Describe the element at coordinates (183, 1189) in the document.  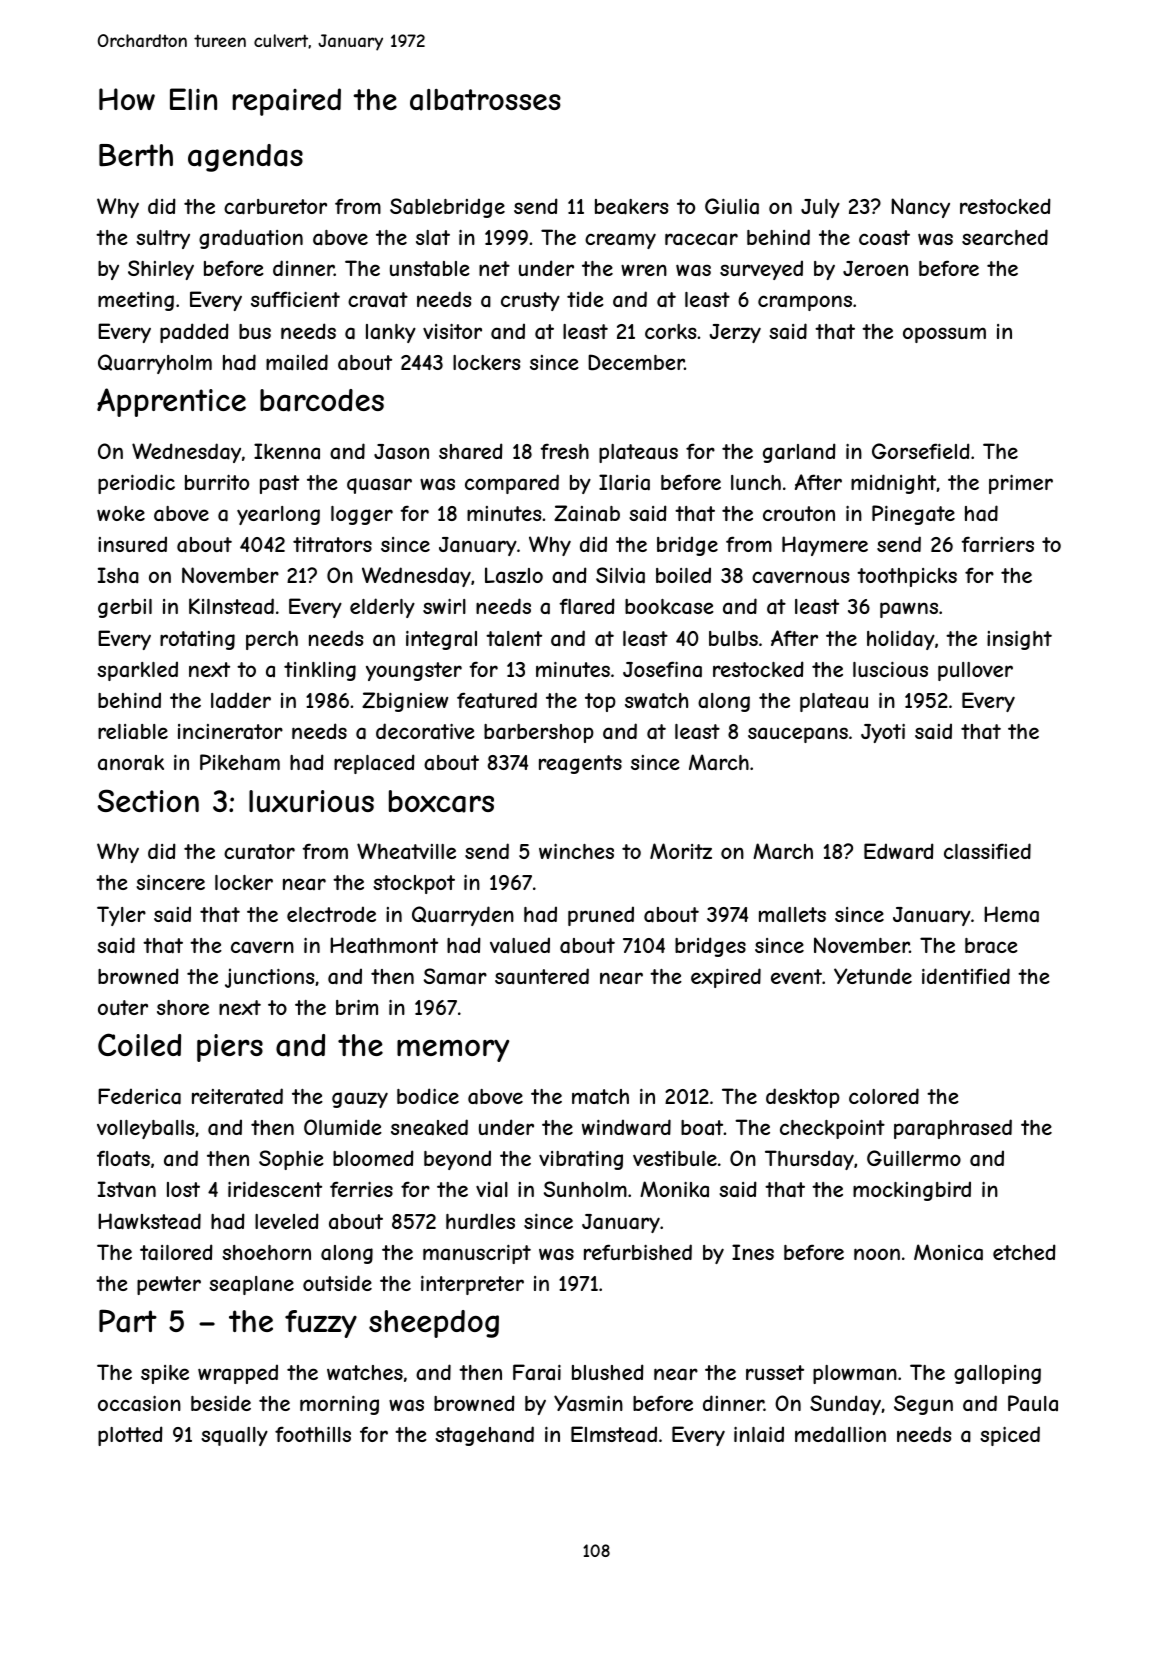
I see `lost` at that location.
